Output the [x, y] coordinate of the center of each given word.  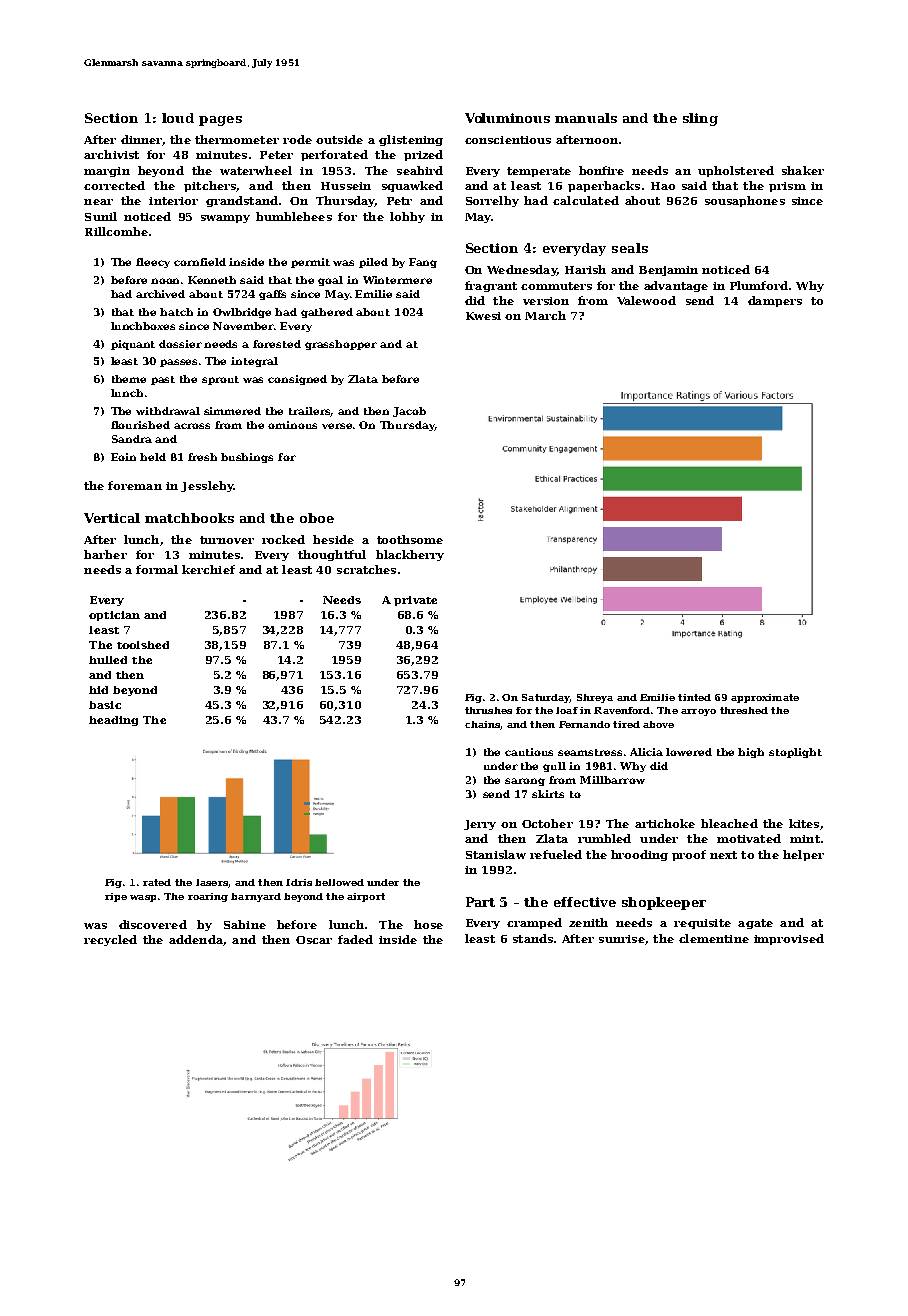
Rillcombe [116, 231]
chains [482, 724]
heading [113, 721]
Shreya [595, 698]
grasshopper [341, 345]
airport [366, 897]
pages [220, 121]
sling [700, 119]
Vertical [112, 518]
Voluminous [507, 118]
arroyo [698, 712]
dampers [775, 301]
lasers [212, 882]
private [415, 601]
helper [803, 855]
